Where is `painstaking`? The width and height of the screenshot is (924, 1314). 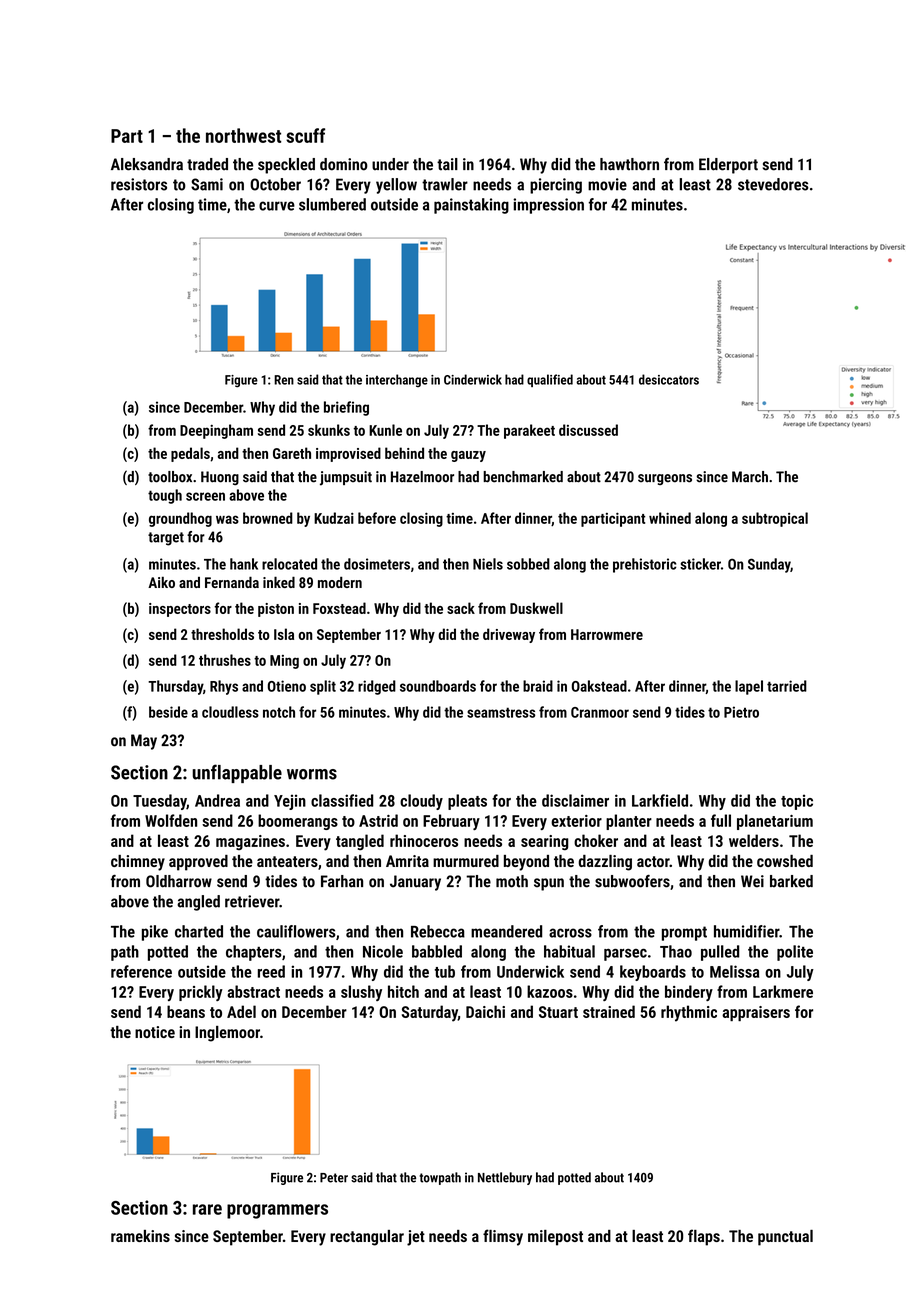 painstaking is located at coordinates (471, 206).
